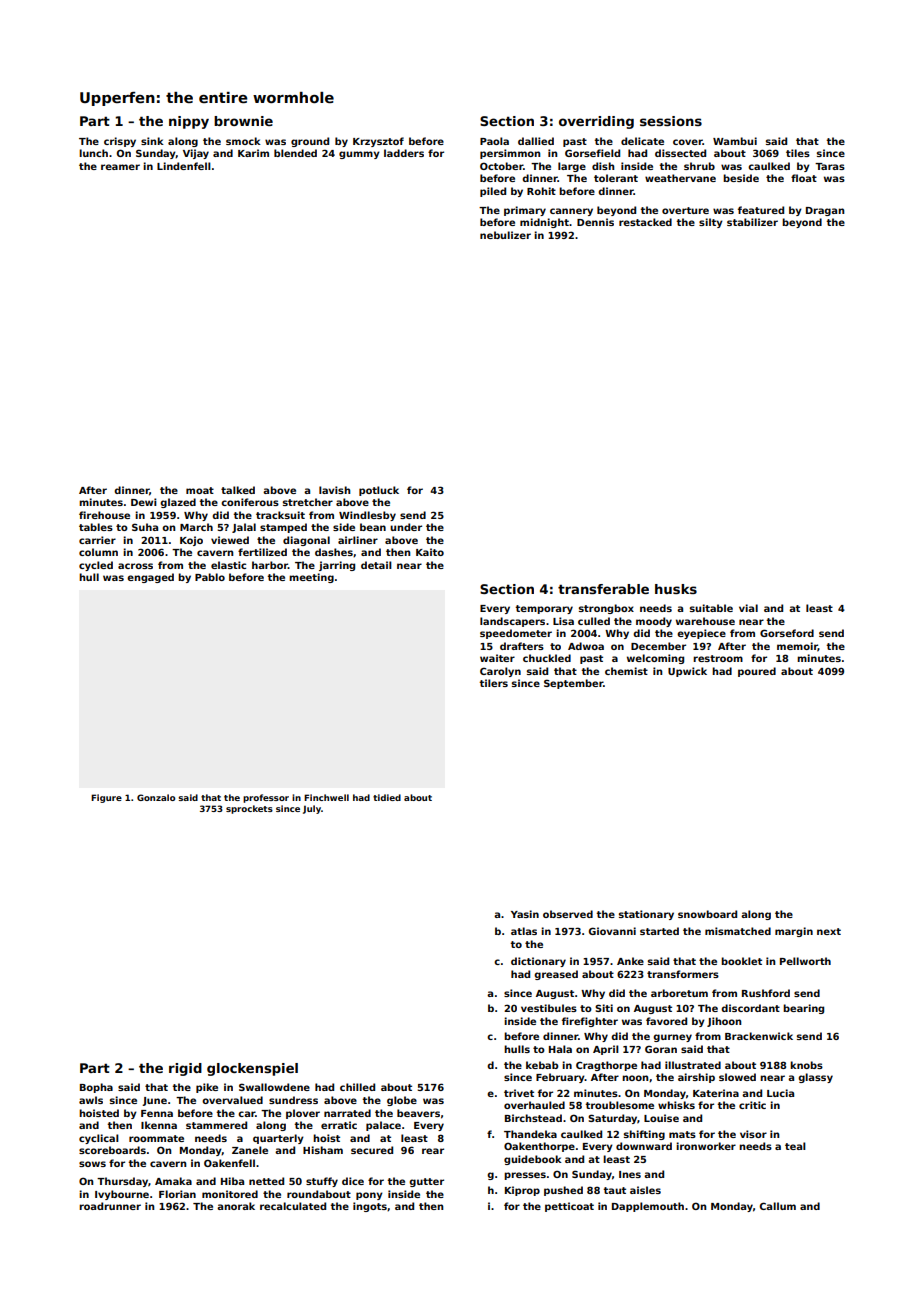 Image resolution: width=924 pixels, height=1308 pixels. What do you see at coordinates (266, 1181) in the page?
I see `netted` at bounding box center [266, 1181].
